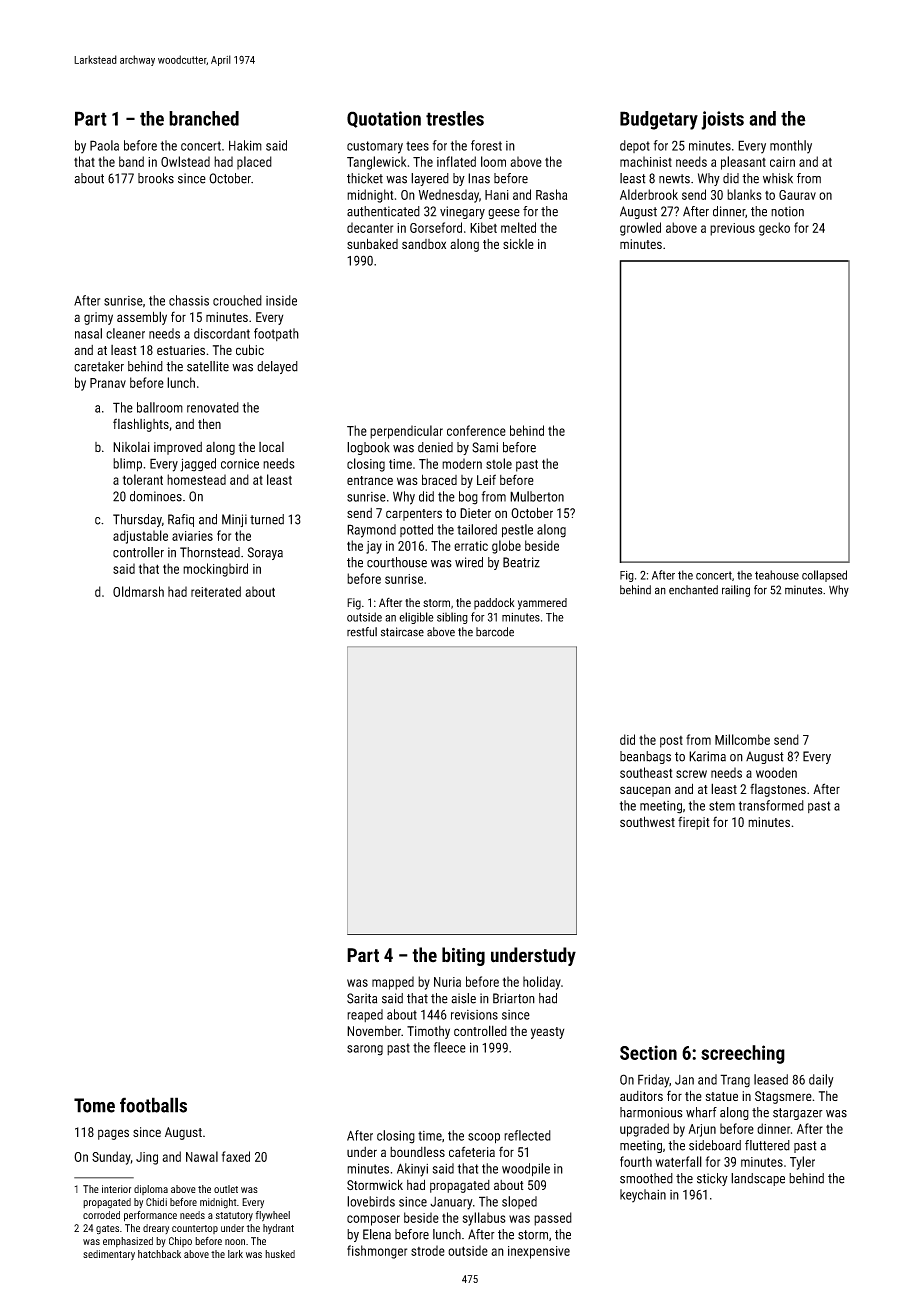 The width and height of the screenshot is (924, 1308). What do you see at coordinates (131, 161) in the screenshot?
I see `band` at bounding box center [131, 161].
